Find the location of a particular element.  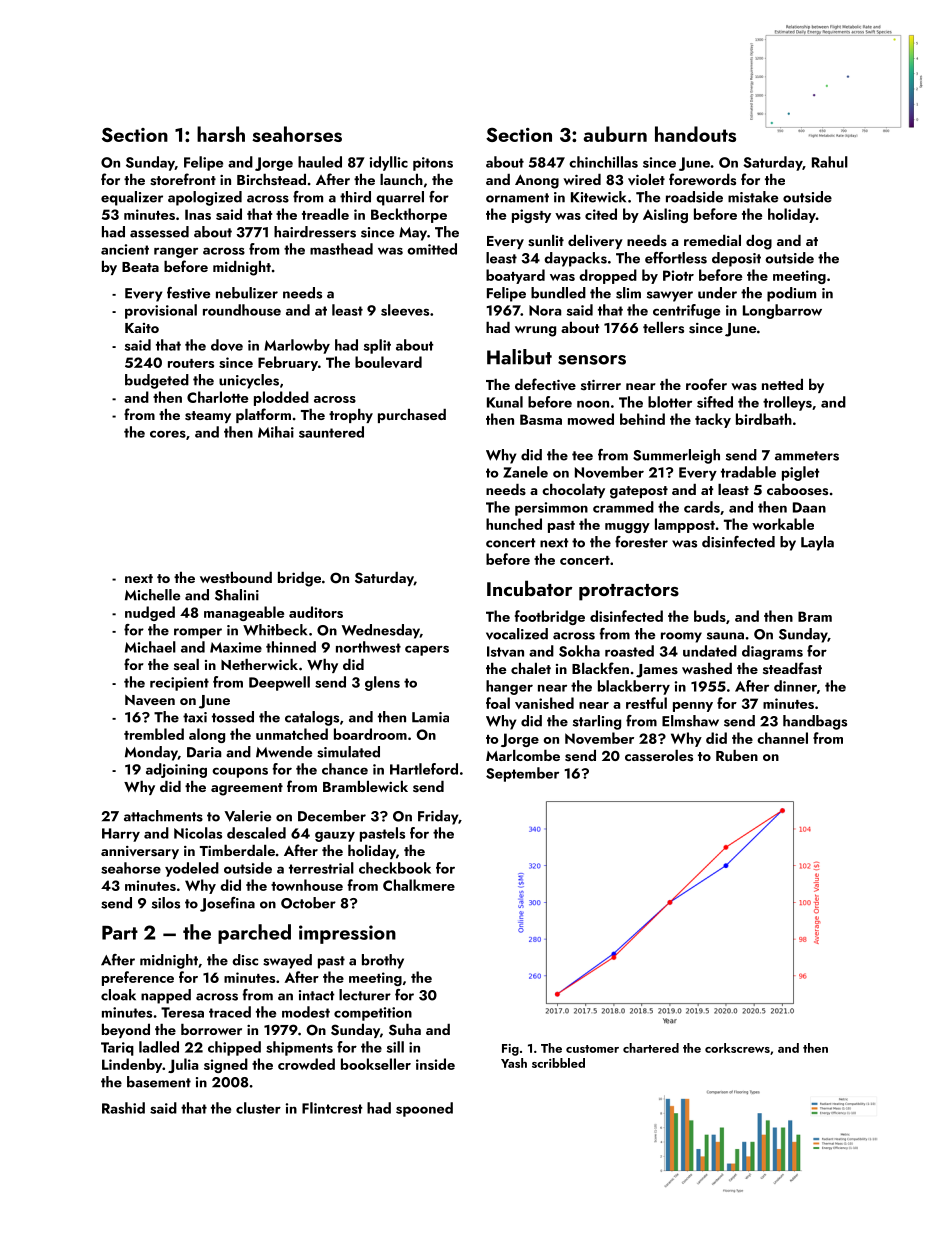

hauled is located at coordinates (320, 162).
